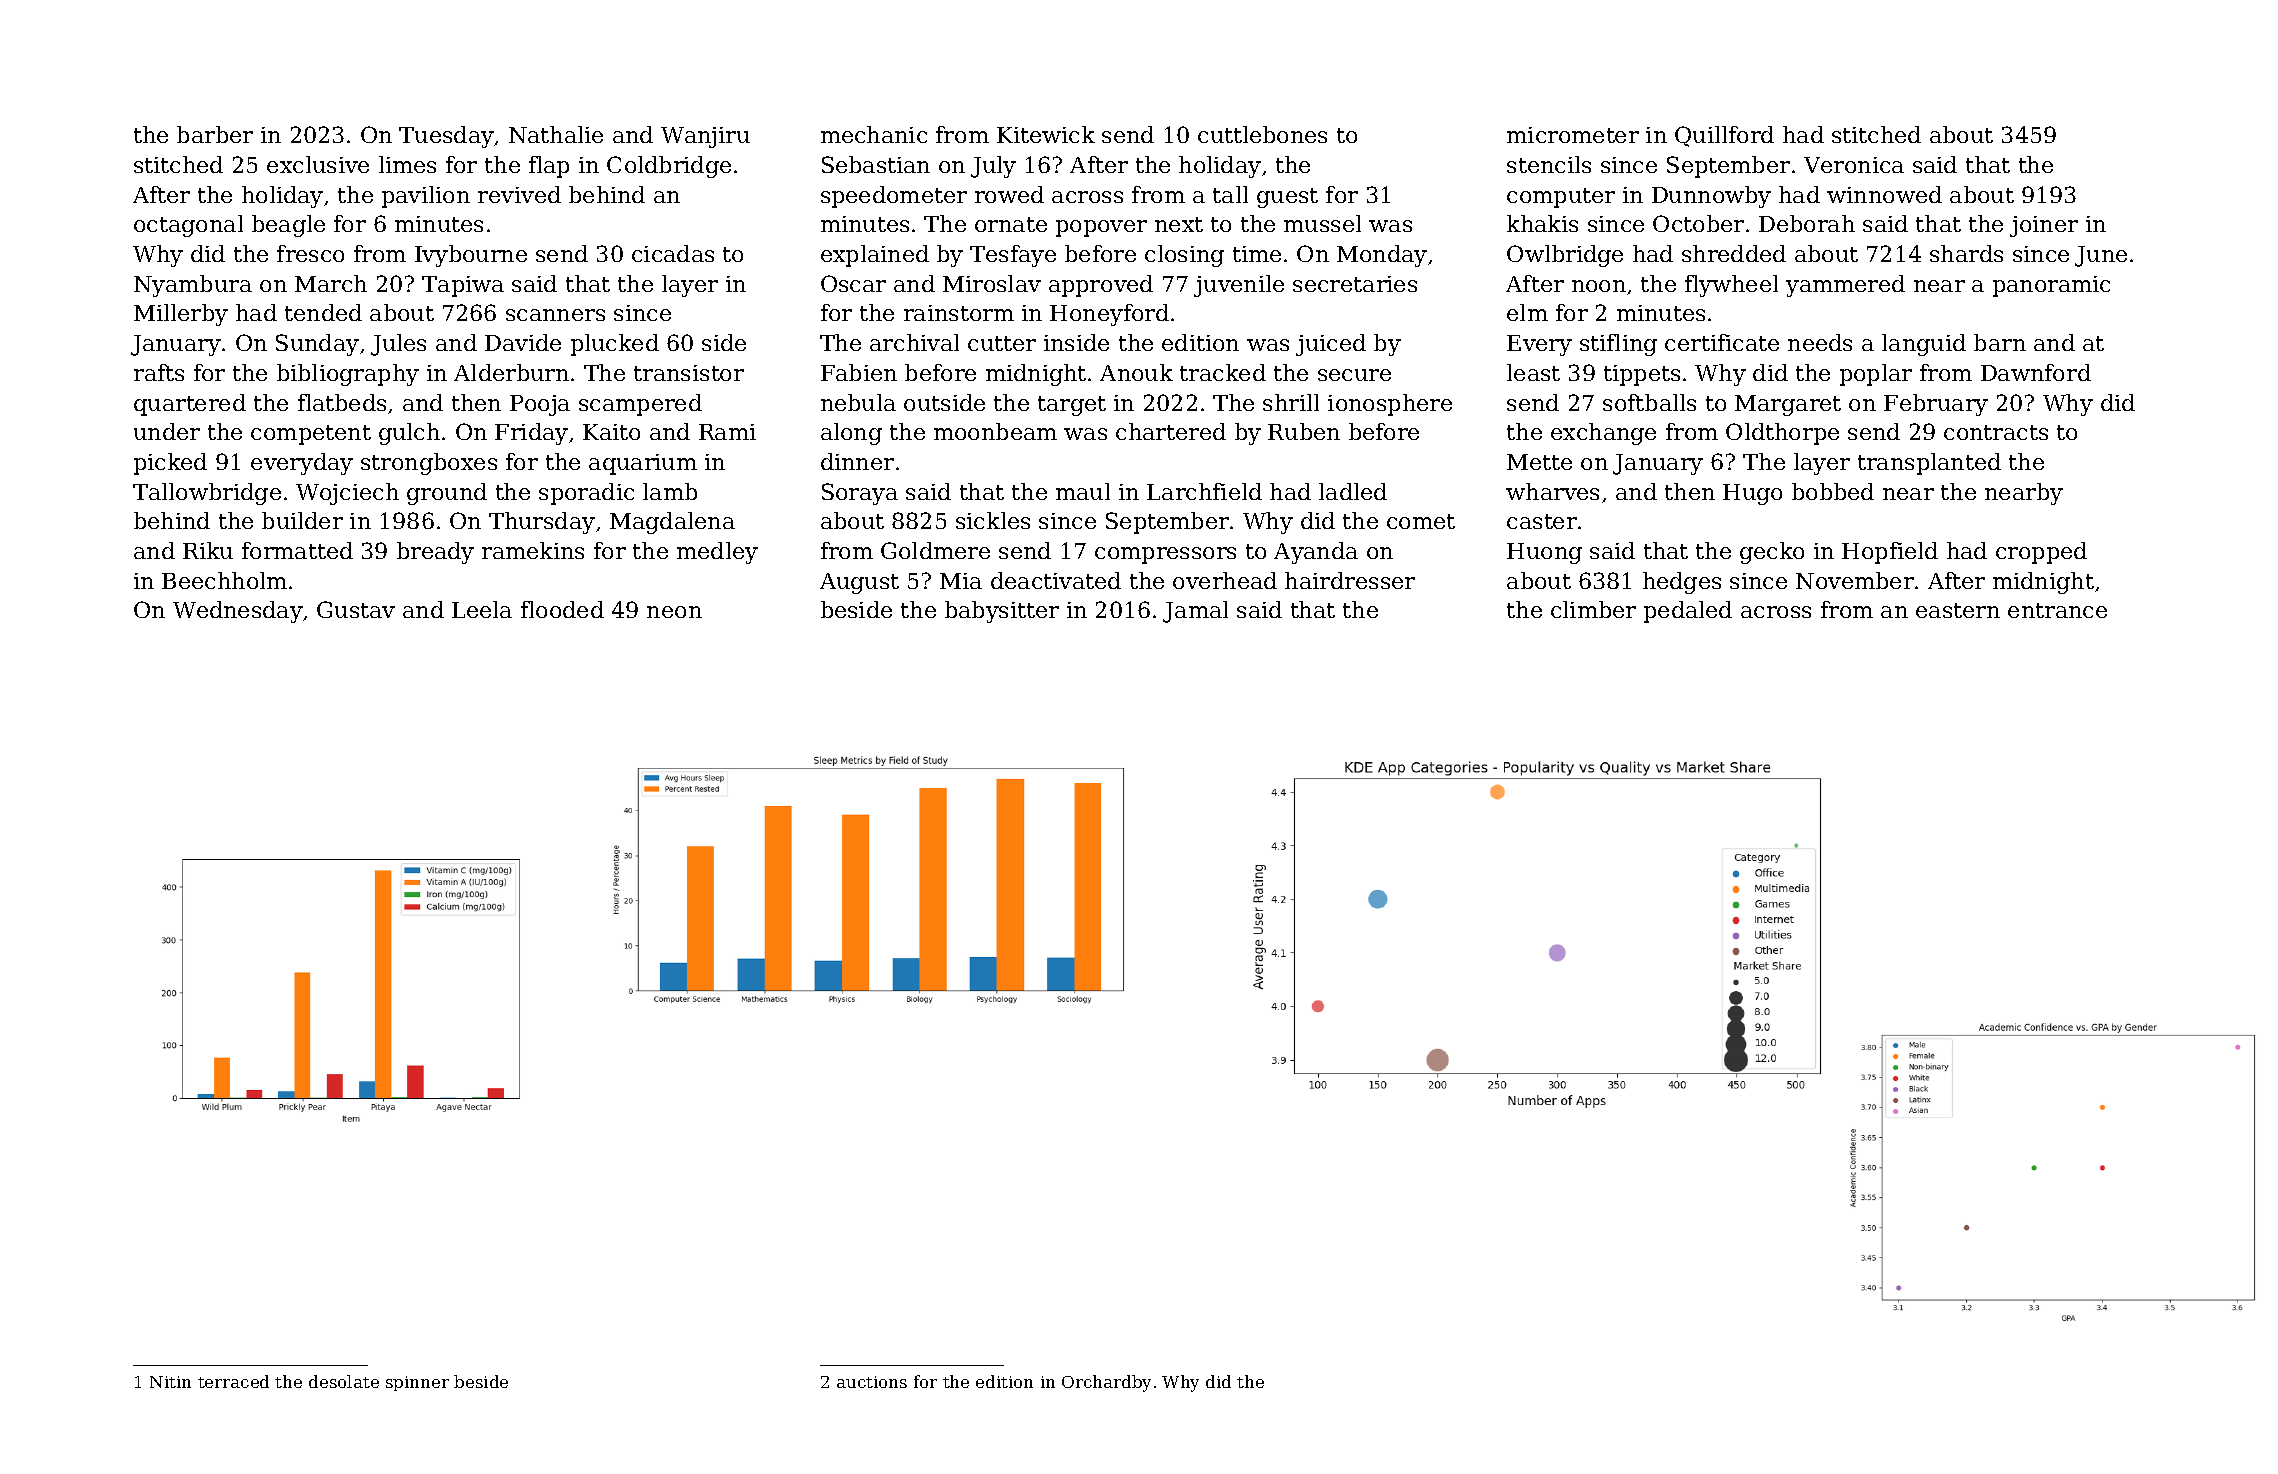 This document has height=1474, width=2278. Describe the element at coordinates (417, 1383) in the document. I see `spinner` at that location.
